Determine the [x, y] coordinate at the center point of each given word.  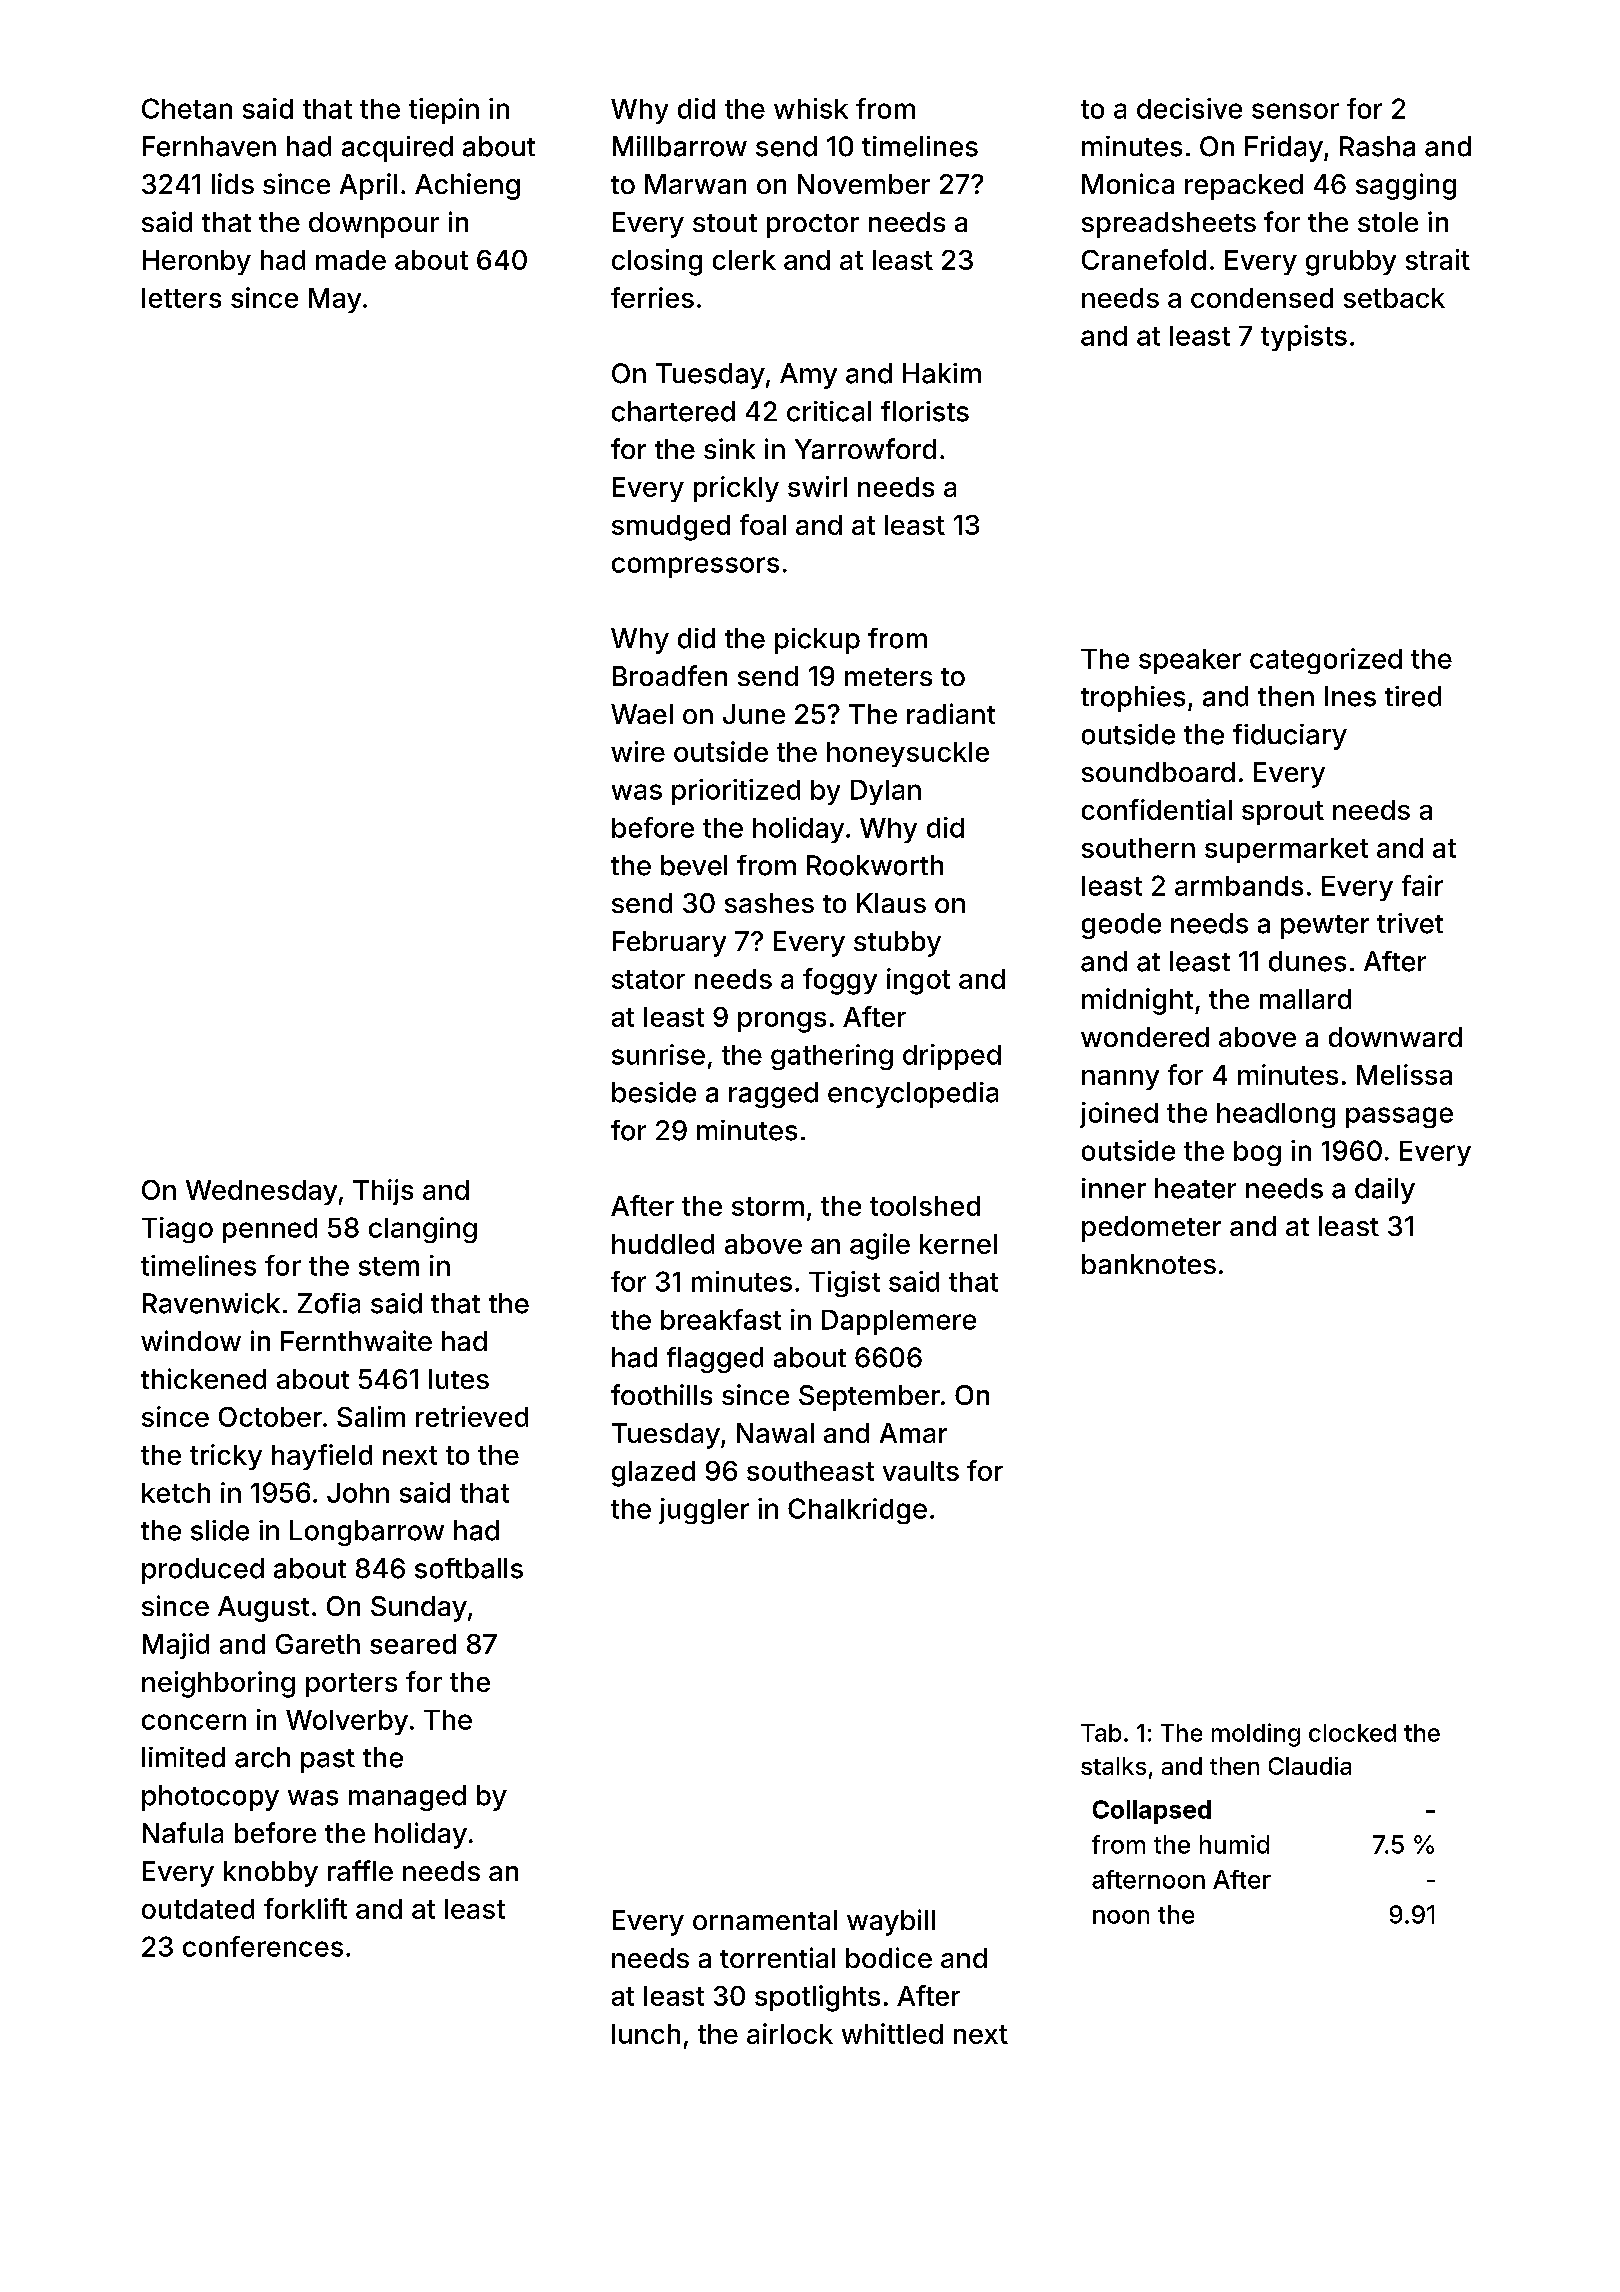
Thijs [383, 1192]
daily [1385, 1191]
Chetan [187, 108]
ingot [918, 981]
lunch [646, 2034]
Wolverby [347, 1722]
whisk [811, 108]
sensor [1295, 111]
